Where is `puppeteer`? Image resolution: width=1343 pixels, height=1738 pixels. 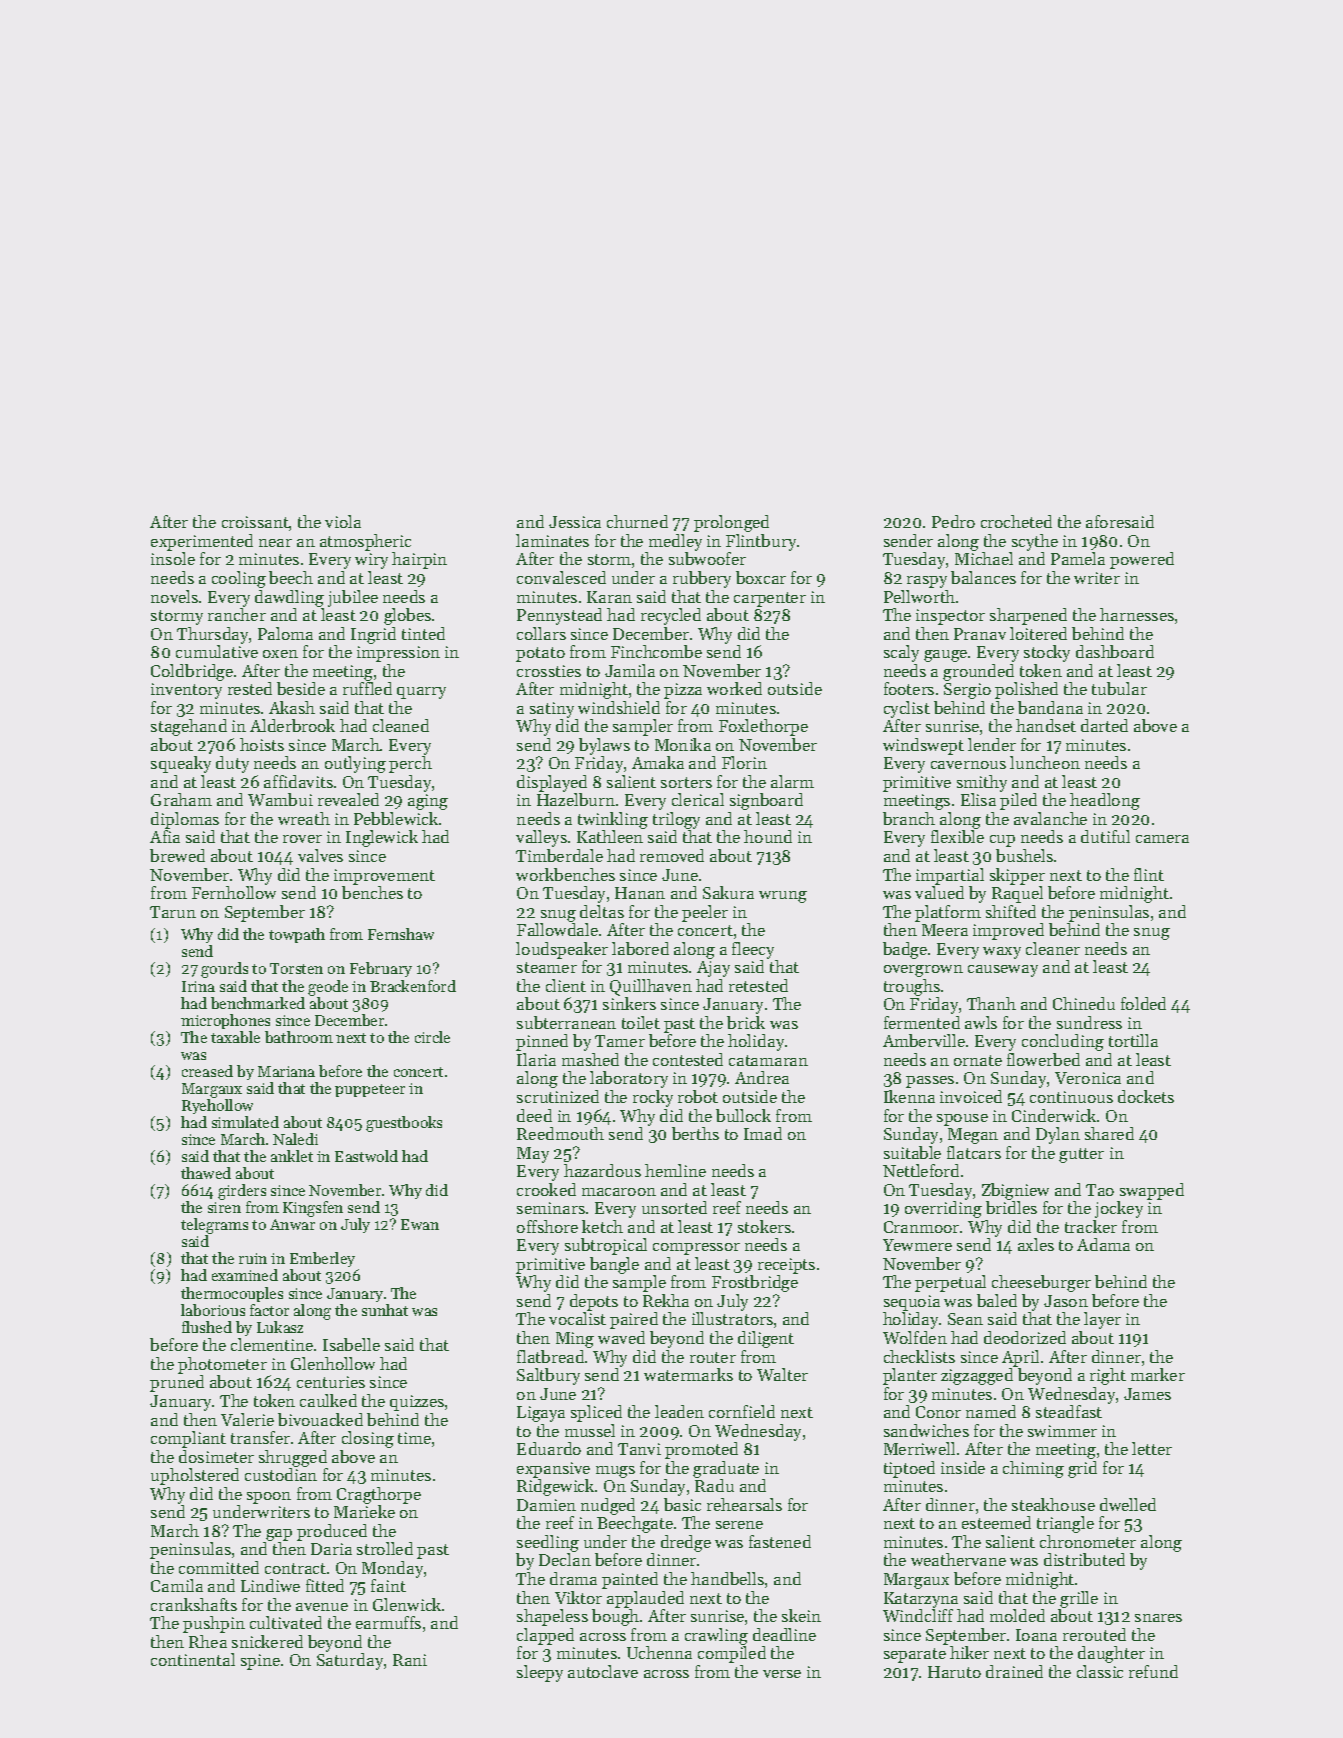 puppeteer is located at coordinates (370, 1090).
